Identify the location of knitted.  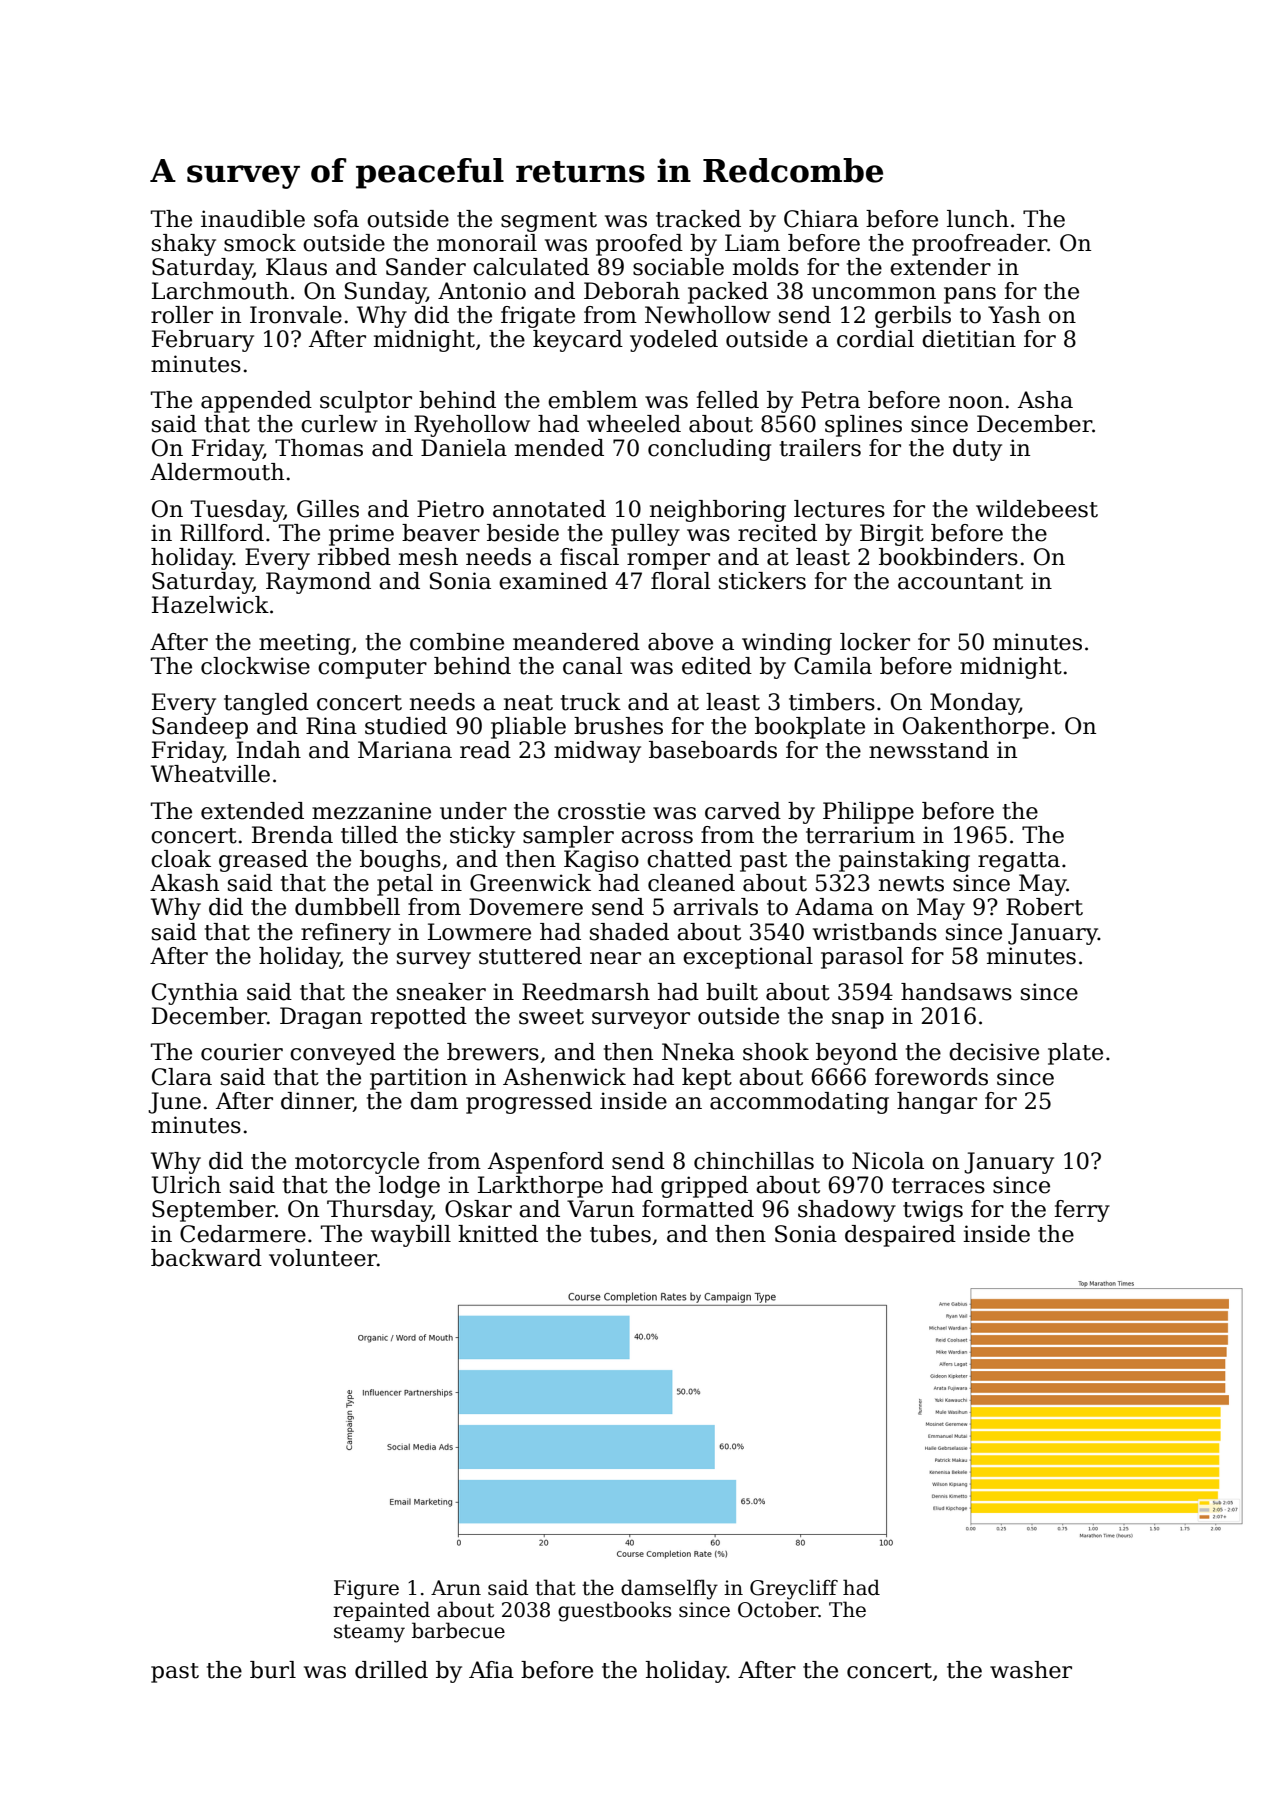
(498, 1234).
